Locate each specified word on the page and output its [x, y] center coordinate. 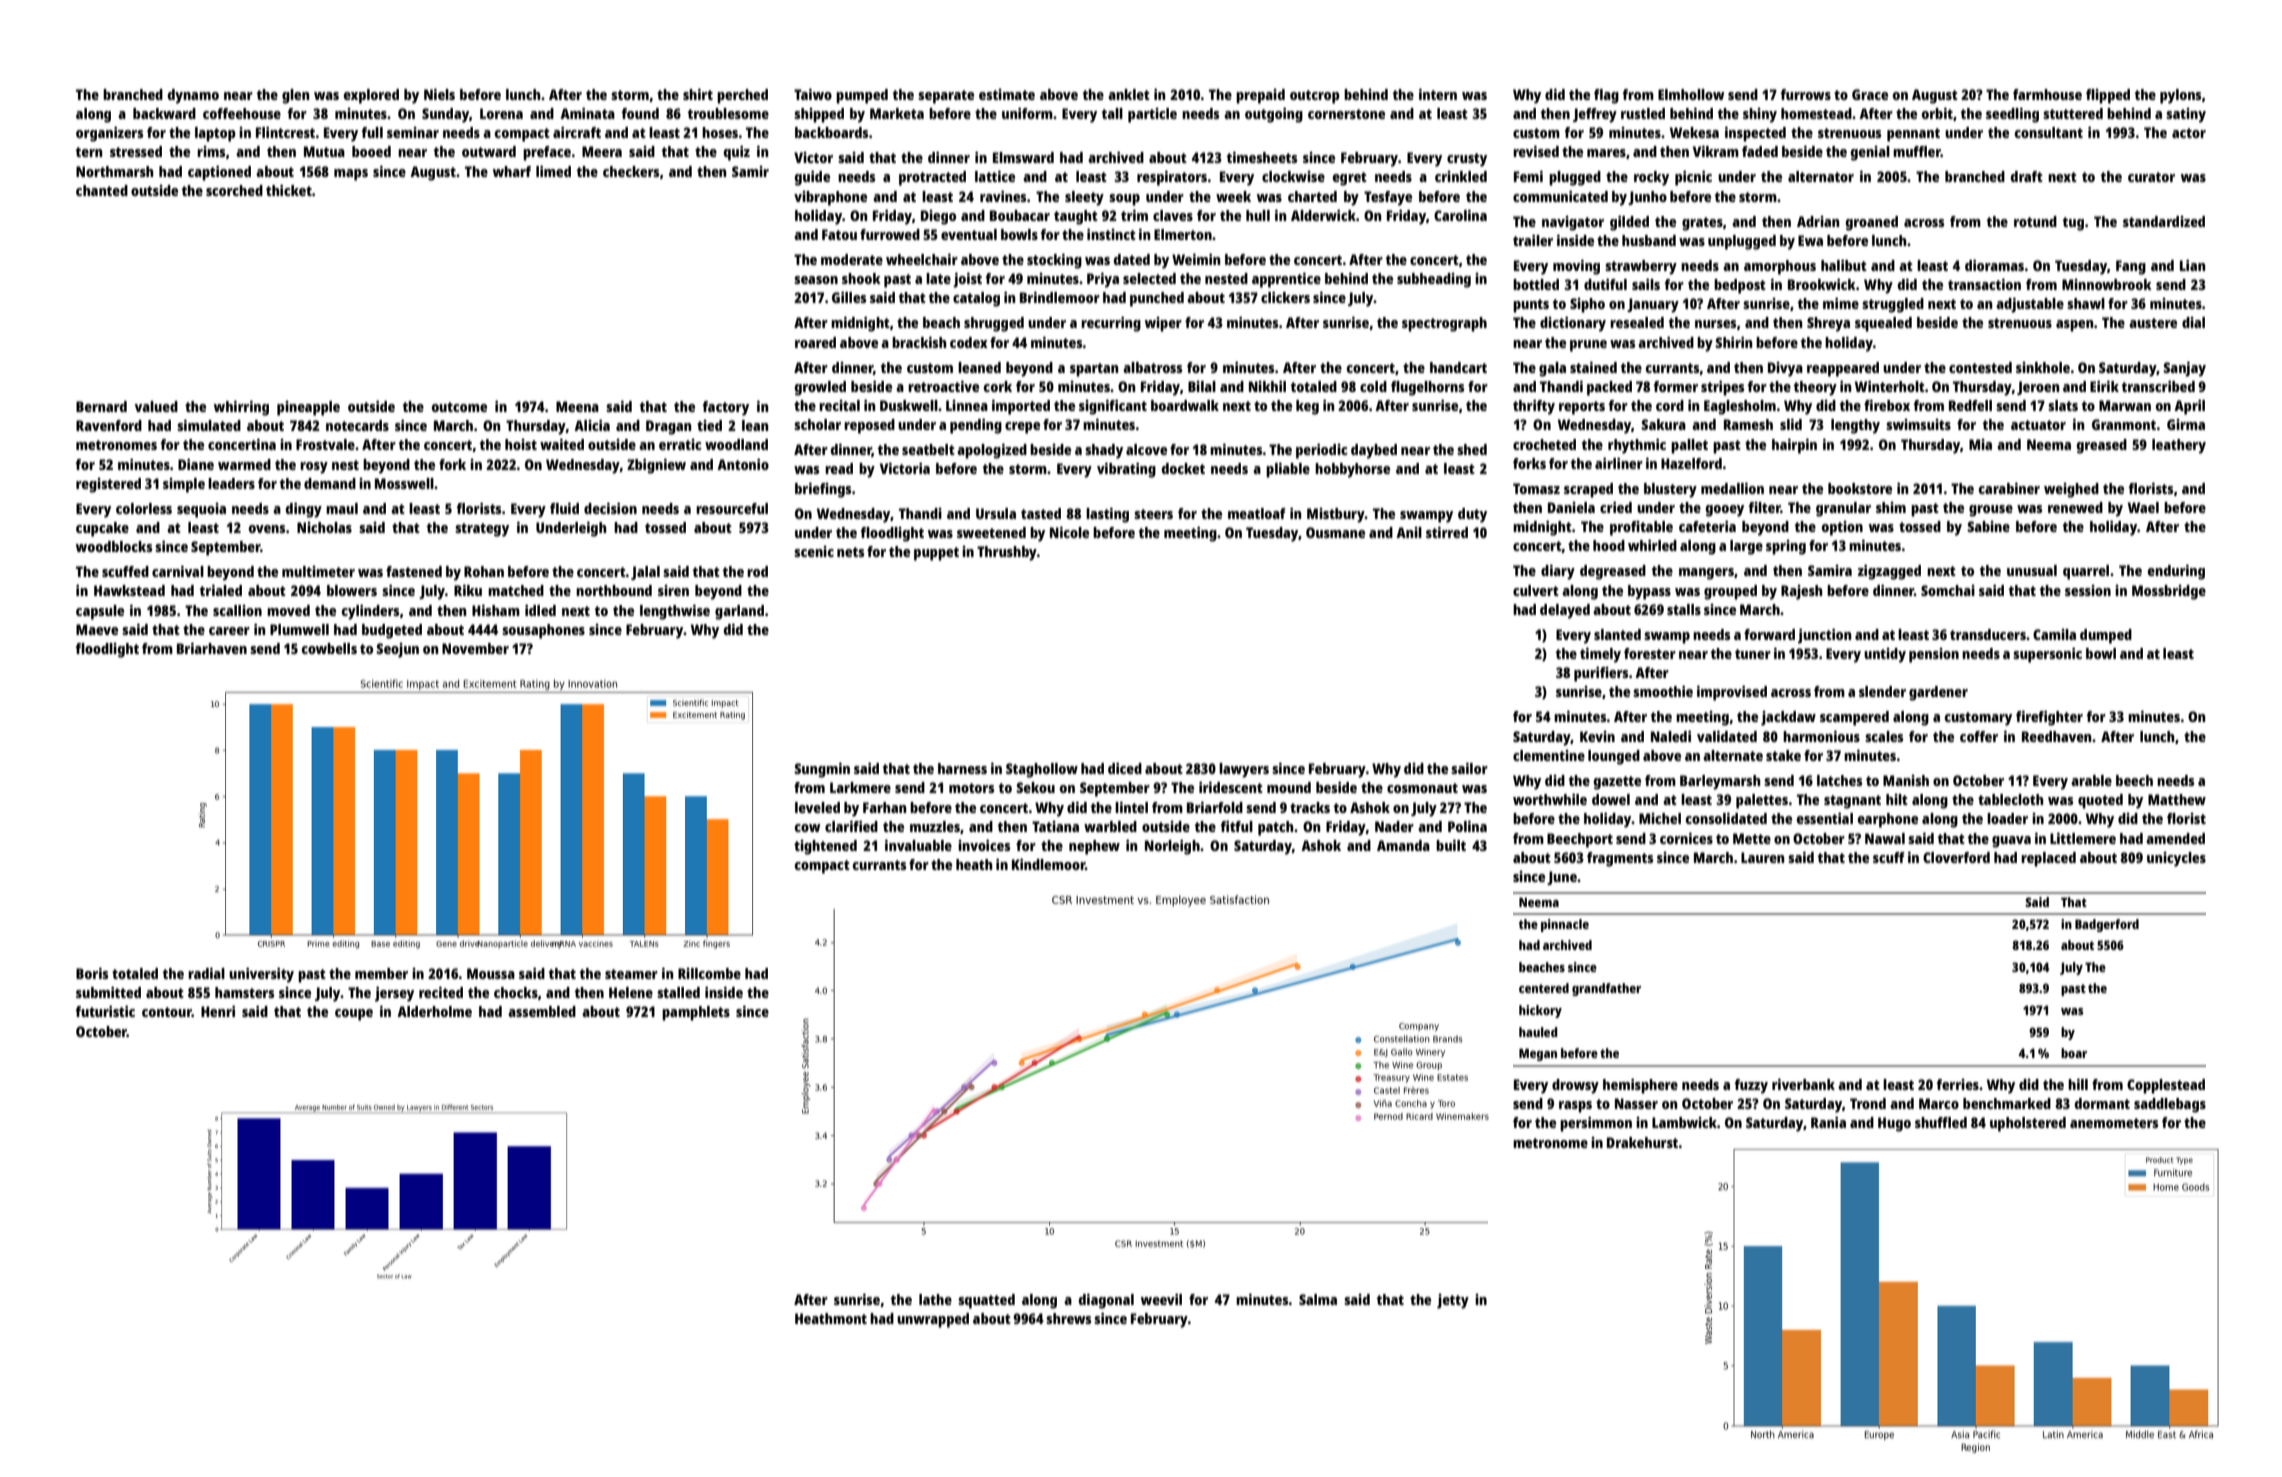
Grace [1870, 94]
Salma [1318, 1299]
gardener [1938, 693]
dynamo [193, 96]
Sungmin [822, 770]
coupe [354, 1015]
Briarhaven [212, 648]
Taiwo [813, 94]
